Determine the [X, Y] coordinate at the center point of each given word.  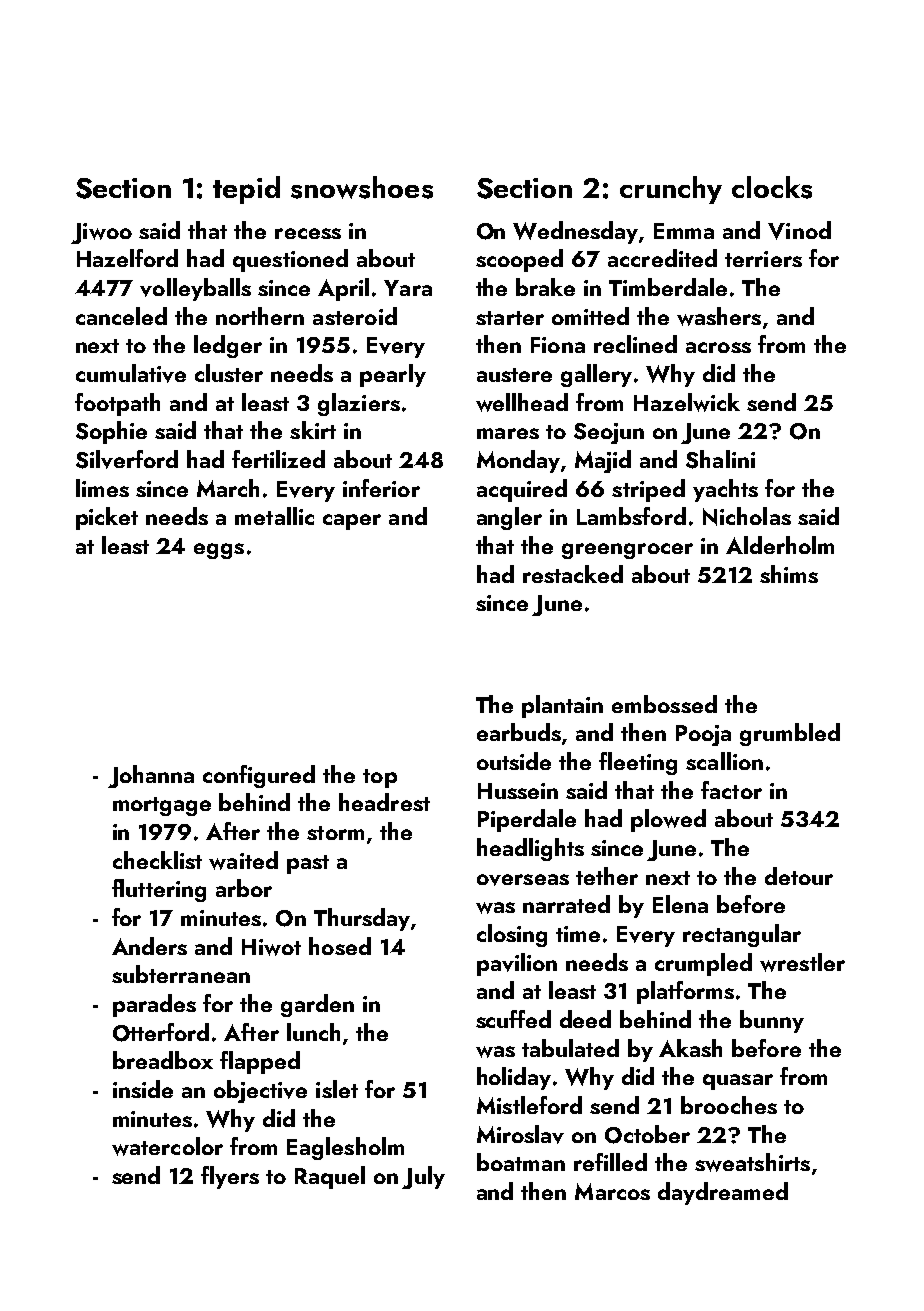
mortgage [162, 806]
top [380, 778]
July [423, 1177]
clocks [772, 187]
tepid [246, 190]
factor [731, 790]
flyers [230, 1177]
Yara [408, 288]
